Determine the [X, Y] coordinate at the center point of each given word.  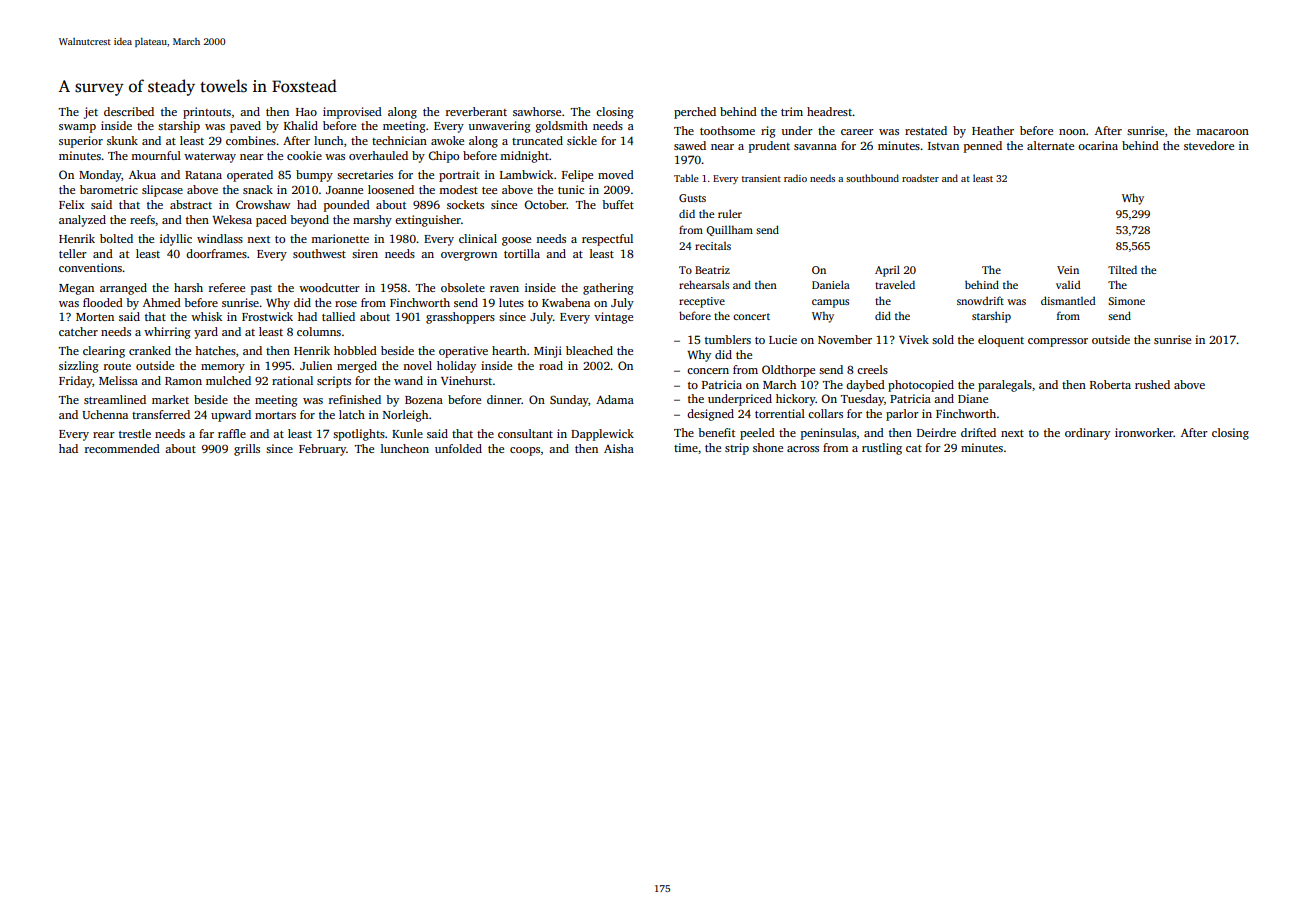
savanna [815, 147]
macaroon [1222, 132]
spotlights [359, 435]
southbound [872, 178]
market [170, 399]
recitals [713, 246]
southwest [319, 253]
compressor [1058, 342]
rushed [1152, 384]
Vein [1068, 270]
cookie [304, 155]
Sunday [569, 401]
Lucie [783, 339]
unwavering [499, 127]
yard [206, 333]
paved [245, 127]
